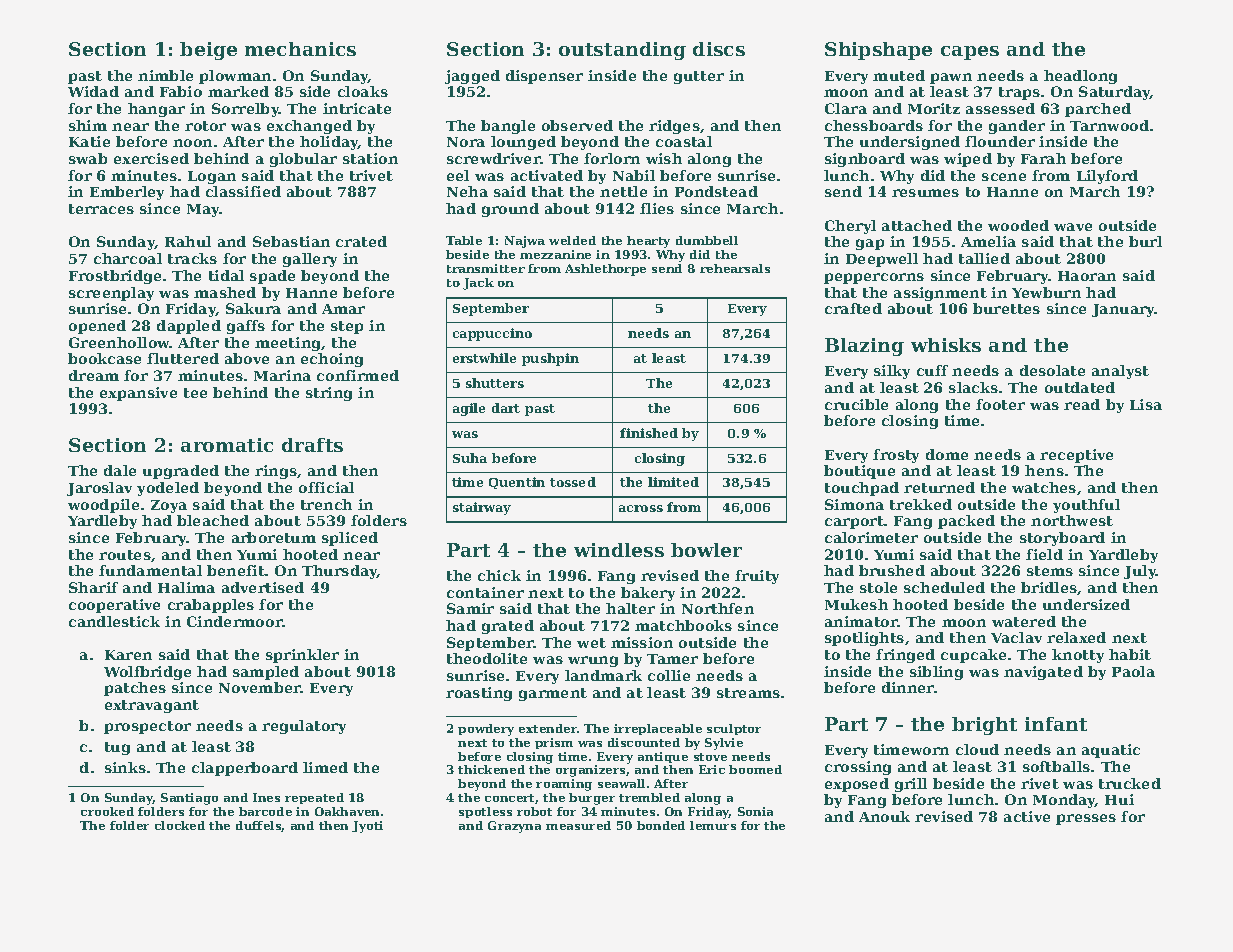 Image resolution: width=1233 pixels, height=952 pixels. What do you see at coordinates (713, 825) in the image?
I see `lemurs` at bounding box center [713, 825].
